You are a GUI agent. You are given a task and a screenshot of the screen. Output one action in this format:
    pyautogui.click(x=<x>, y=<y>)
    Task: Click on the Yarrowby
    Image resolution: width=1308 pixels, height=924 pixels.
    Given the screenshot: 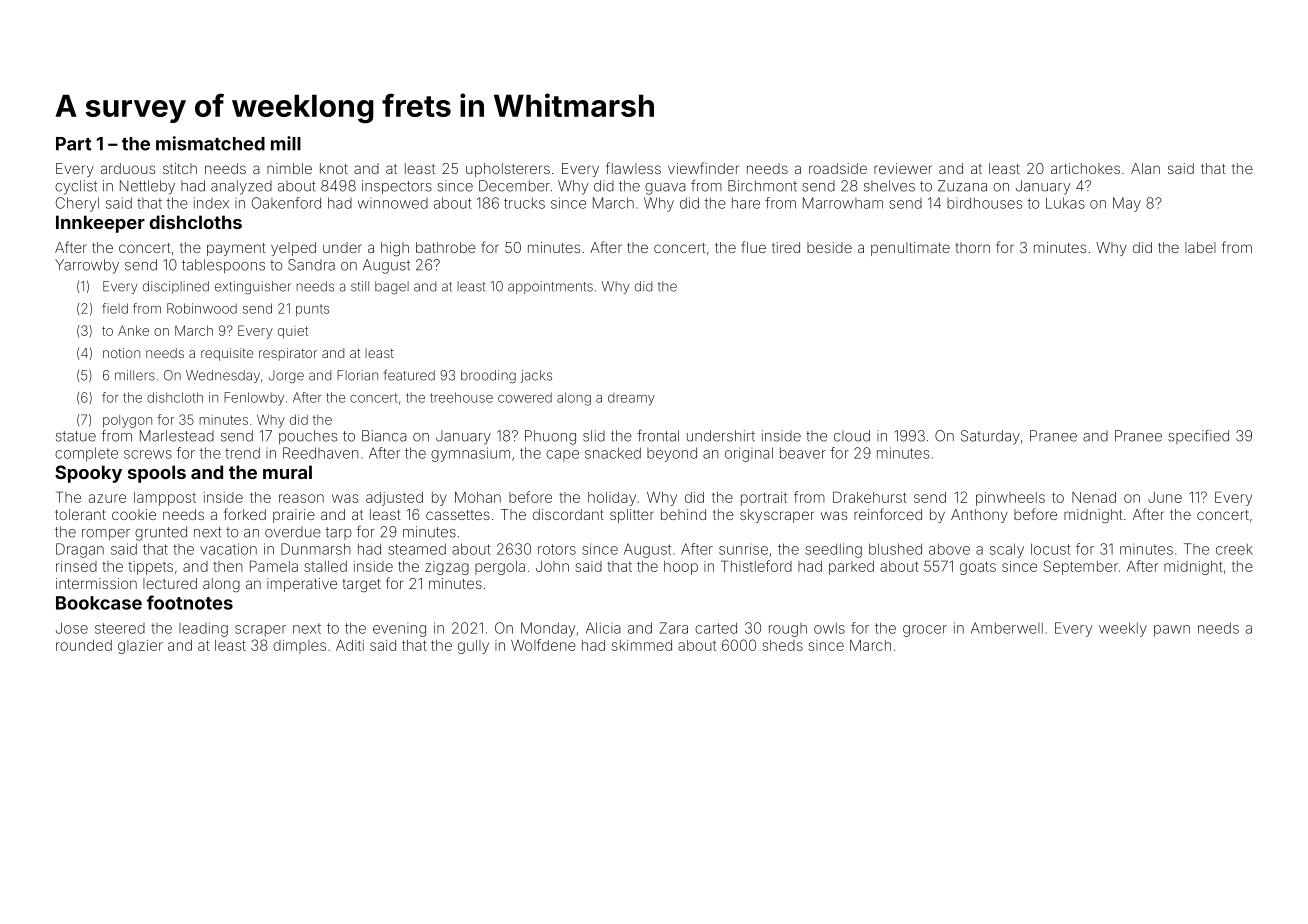 What is the action you would take?
    pyautogui.click(x=87, y=266)
